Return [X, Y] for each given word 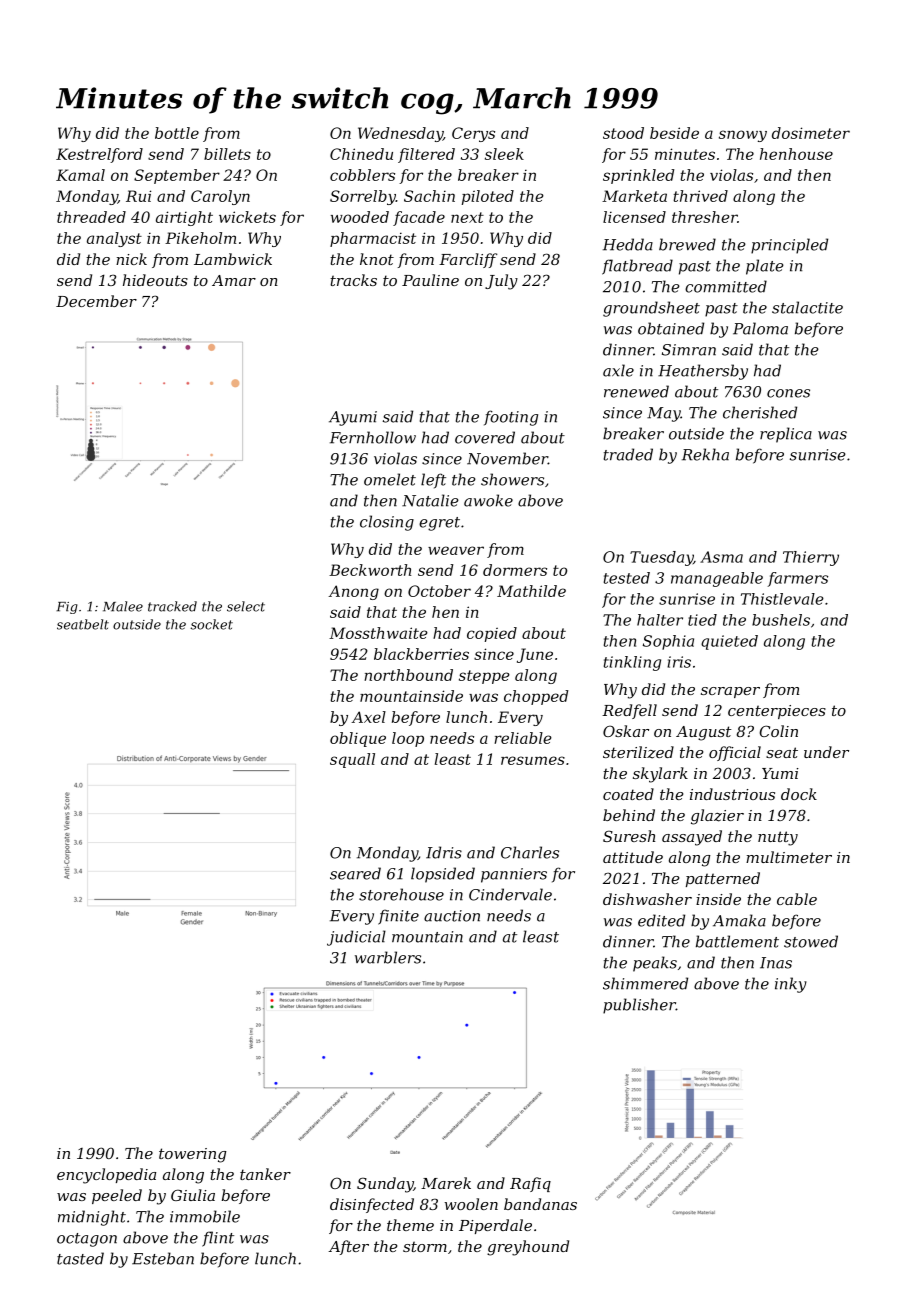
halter [660, 620]
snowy [743, 136]
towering [192, 1155]
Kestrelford [99, 155]
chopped [536, 697]
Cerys [473, 134]
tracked [172, 606]
